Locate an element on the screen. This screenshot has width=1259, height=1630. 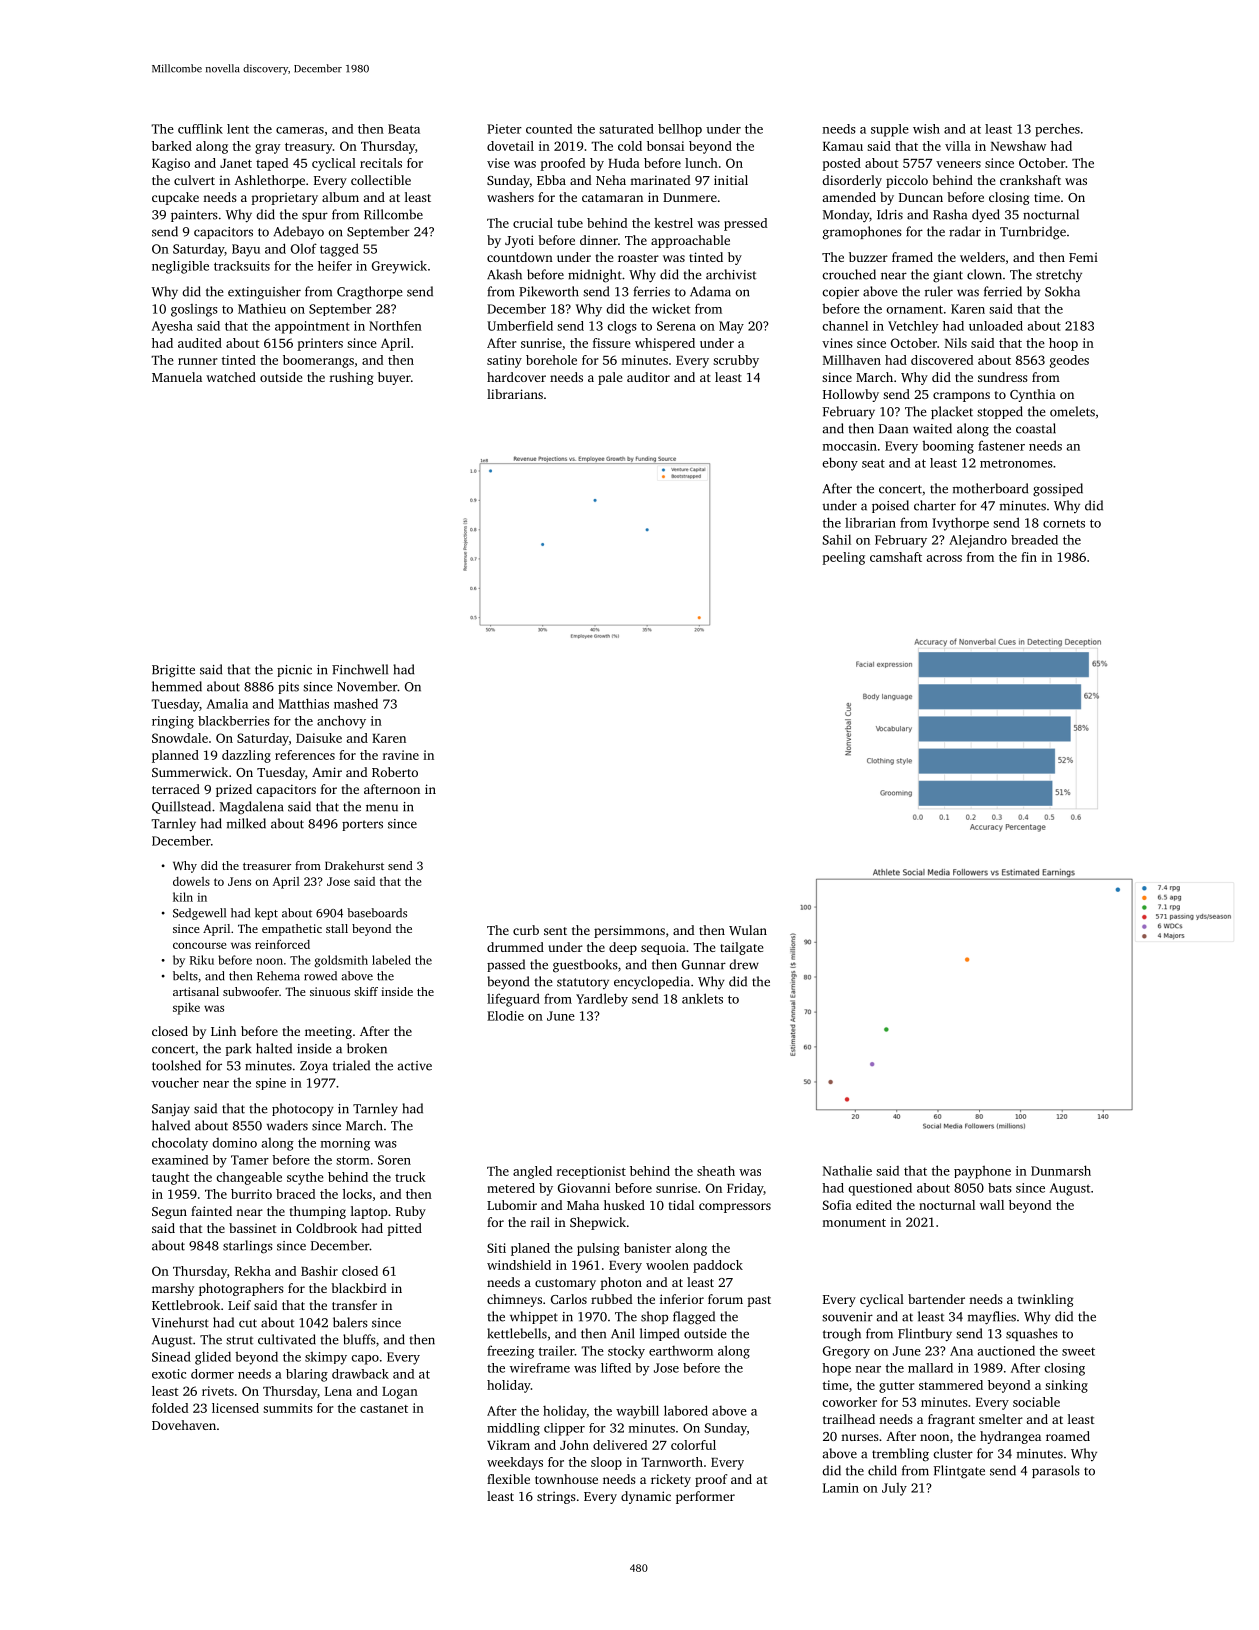
Giovanni is located at coordinates (584, 1188).
